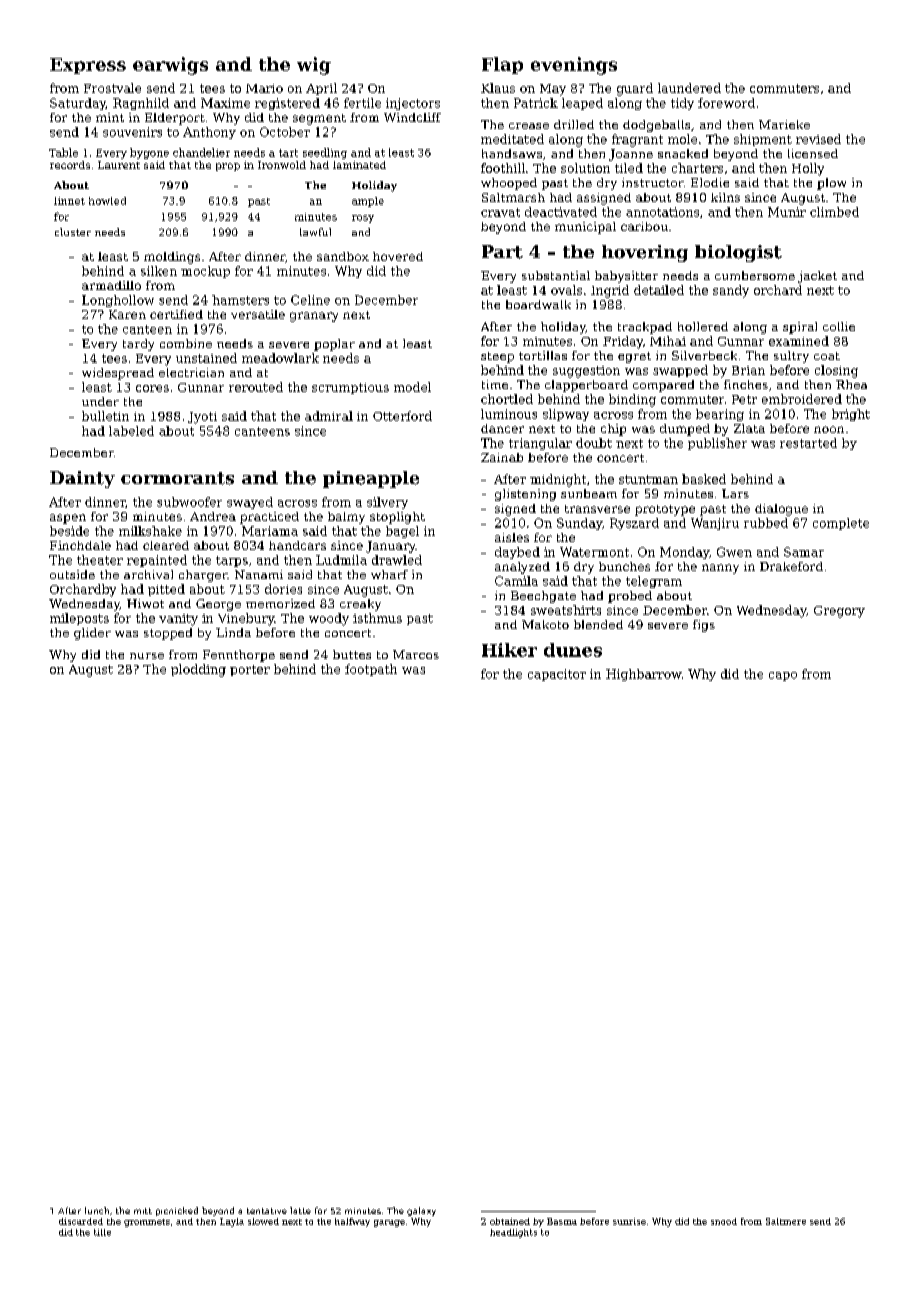 This document has height=1308, width=924. Describe the element at coordinates (413, 104) in the document. I see `injectors` at that location.
